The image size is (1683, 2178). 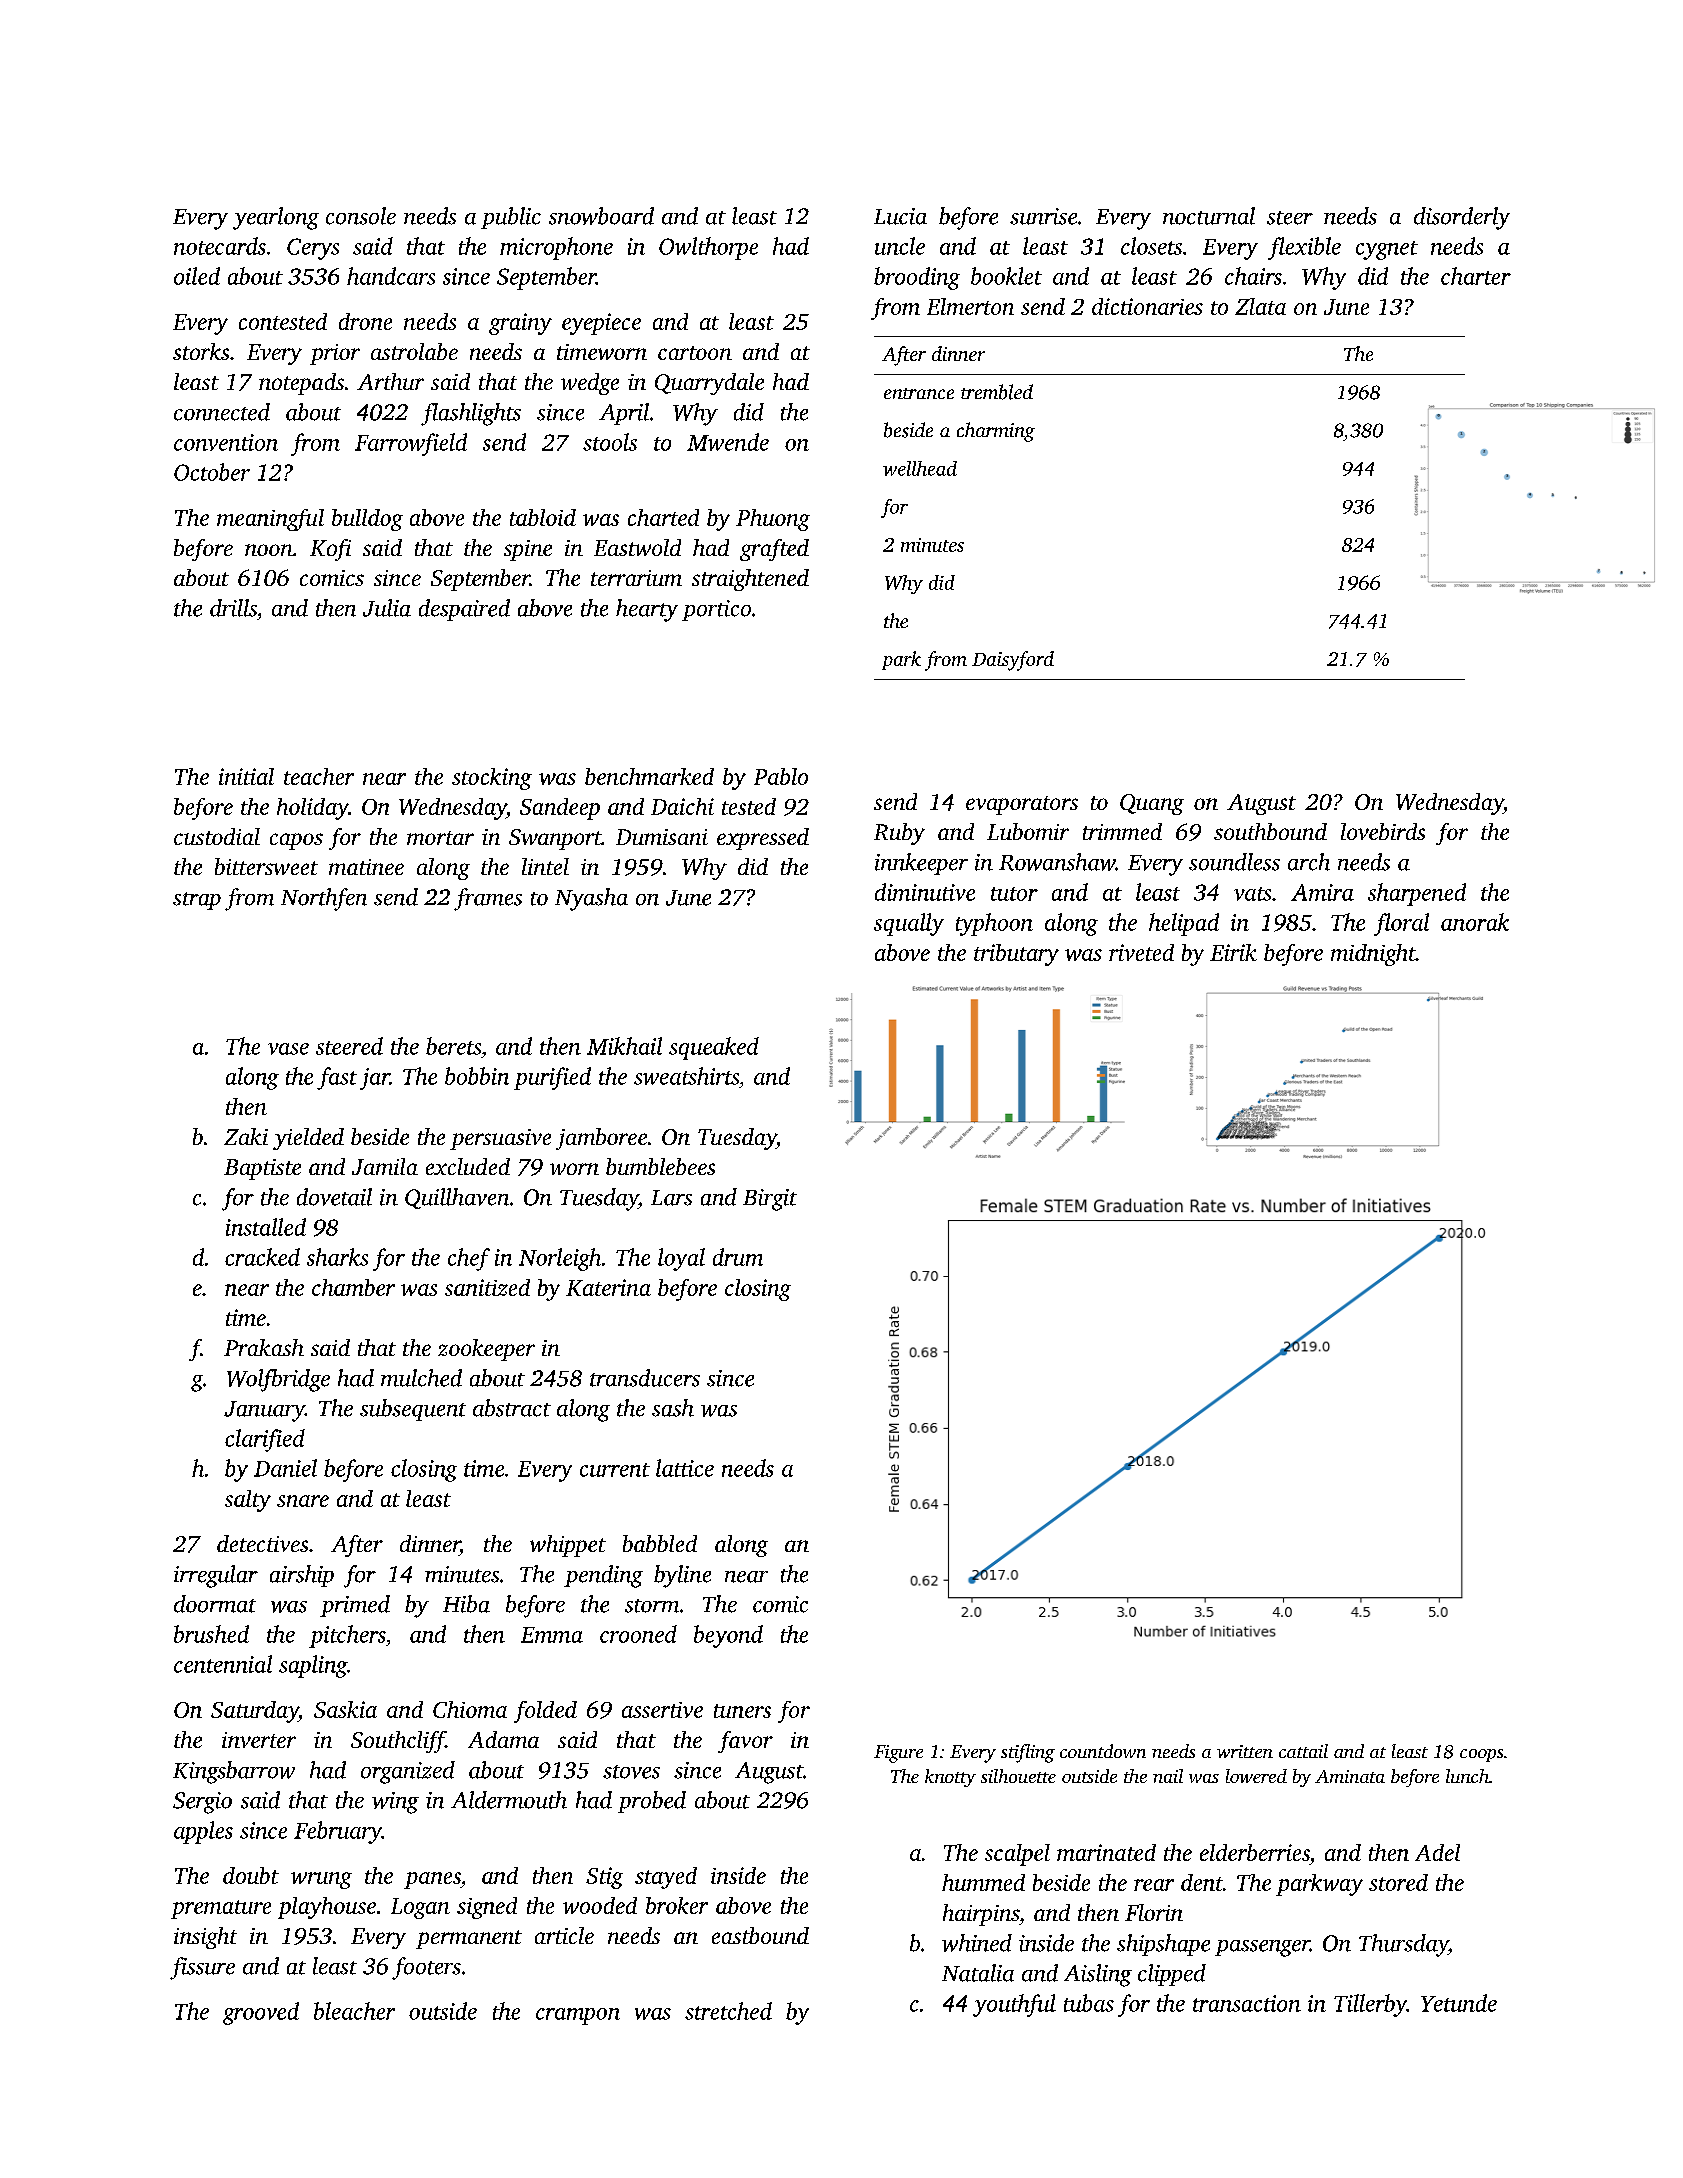 What do you see at coordinates (709, 384) in the page?
I see `Quarrydale` at bounding box center [709, 384].
